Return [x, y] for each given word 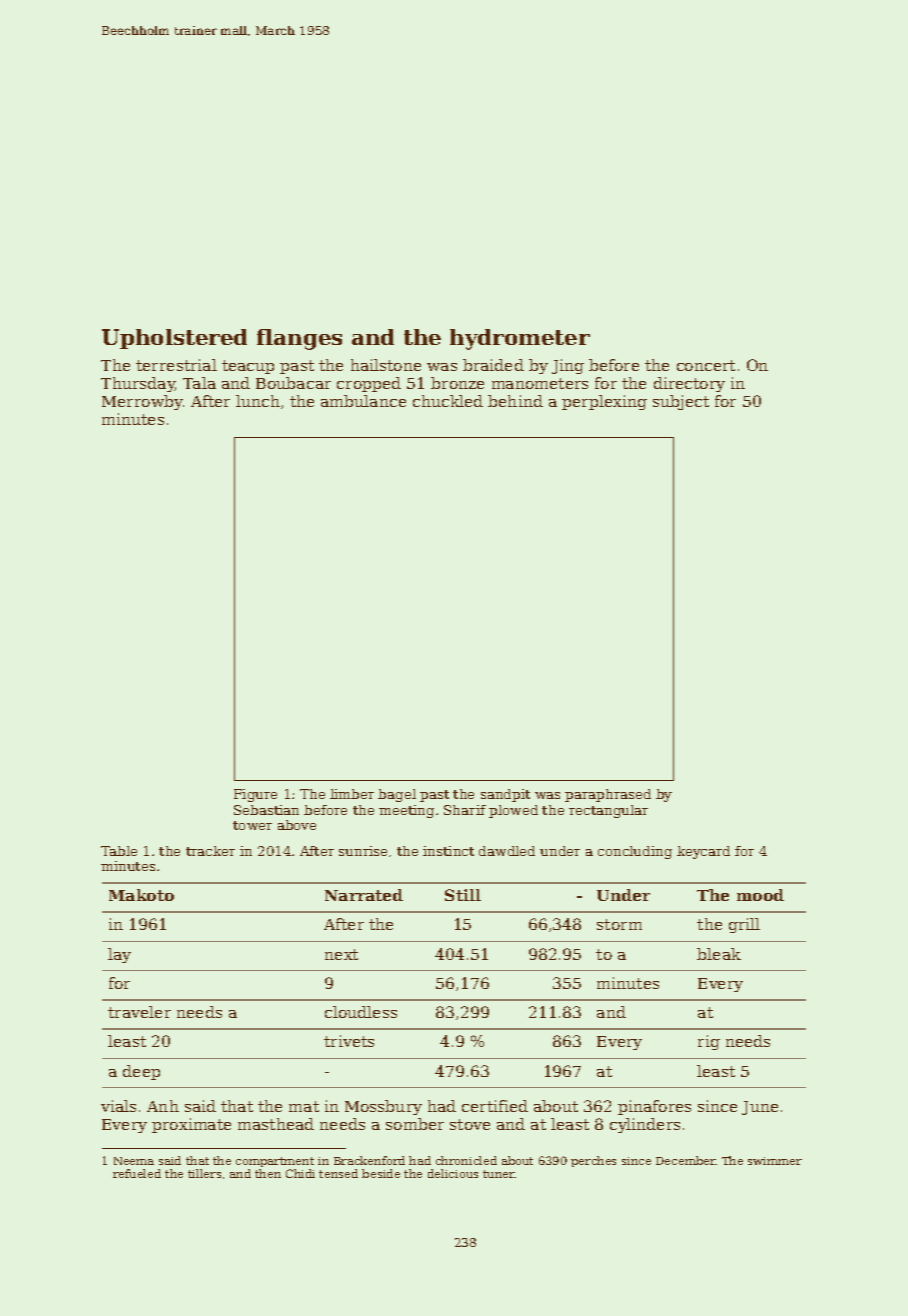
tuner [499, 1174]
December [686, 1160]
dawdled [507, 851]
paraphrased [608, 795]
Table [119, 851]
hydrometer [520, 339]
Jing [568, 366]
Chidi [300, 1173]
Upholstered [174, 339]
